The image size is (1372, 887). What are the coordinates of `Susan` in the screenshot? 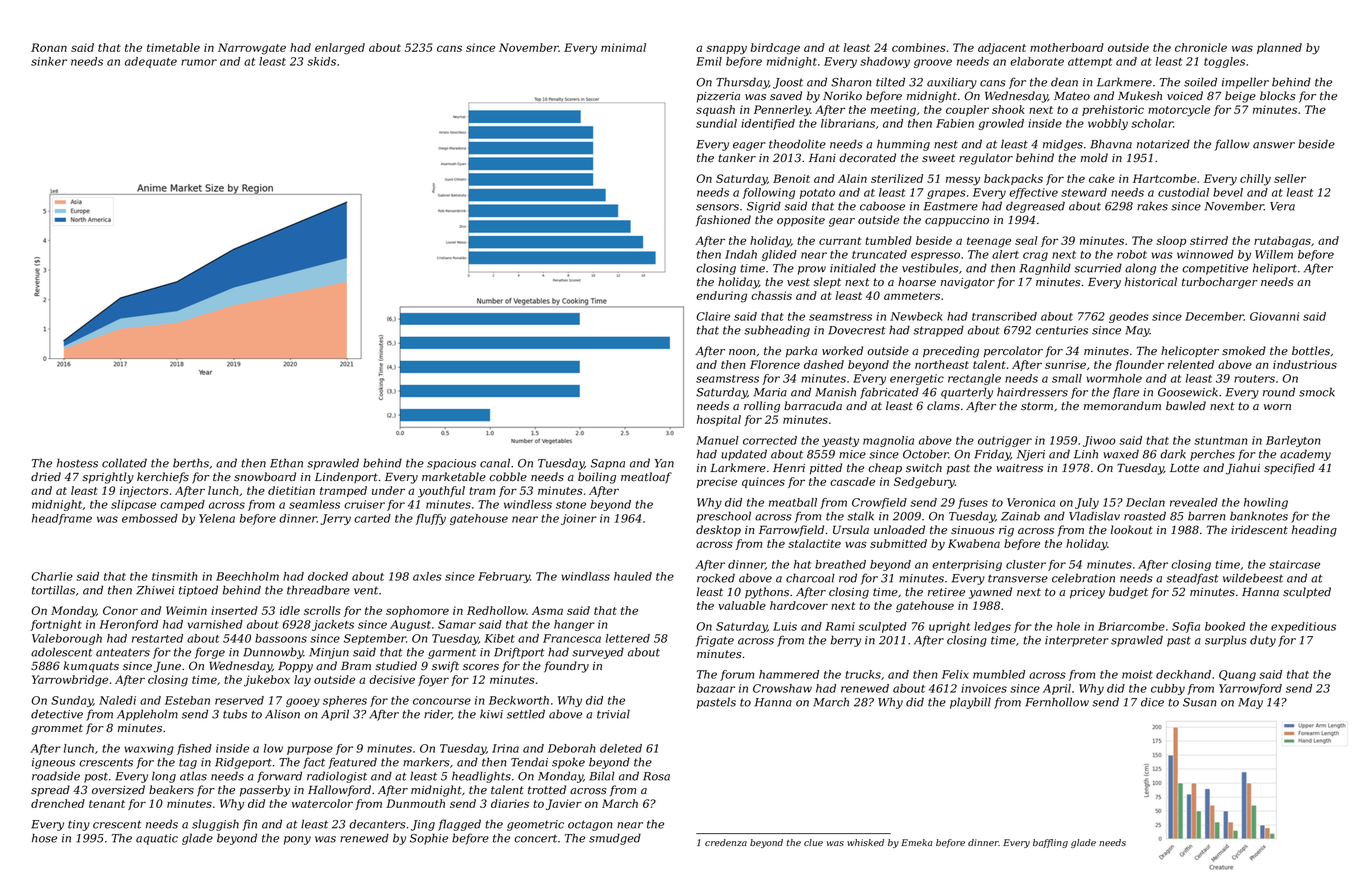 It's located at (1200, 702).
